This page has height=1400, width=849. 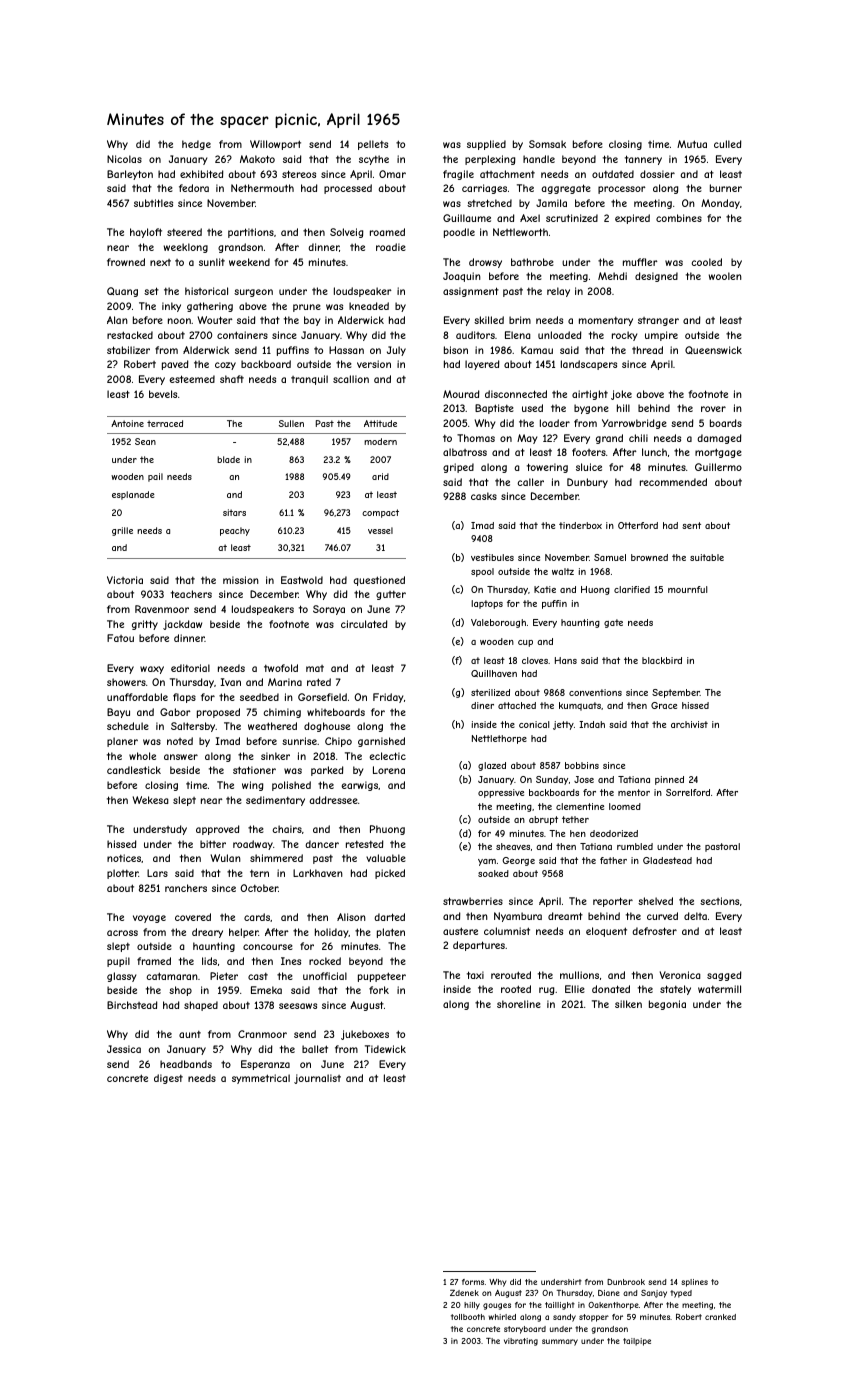 I want to click on summary, so click(x=560, y=1342).
